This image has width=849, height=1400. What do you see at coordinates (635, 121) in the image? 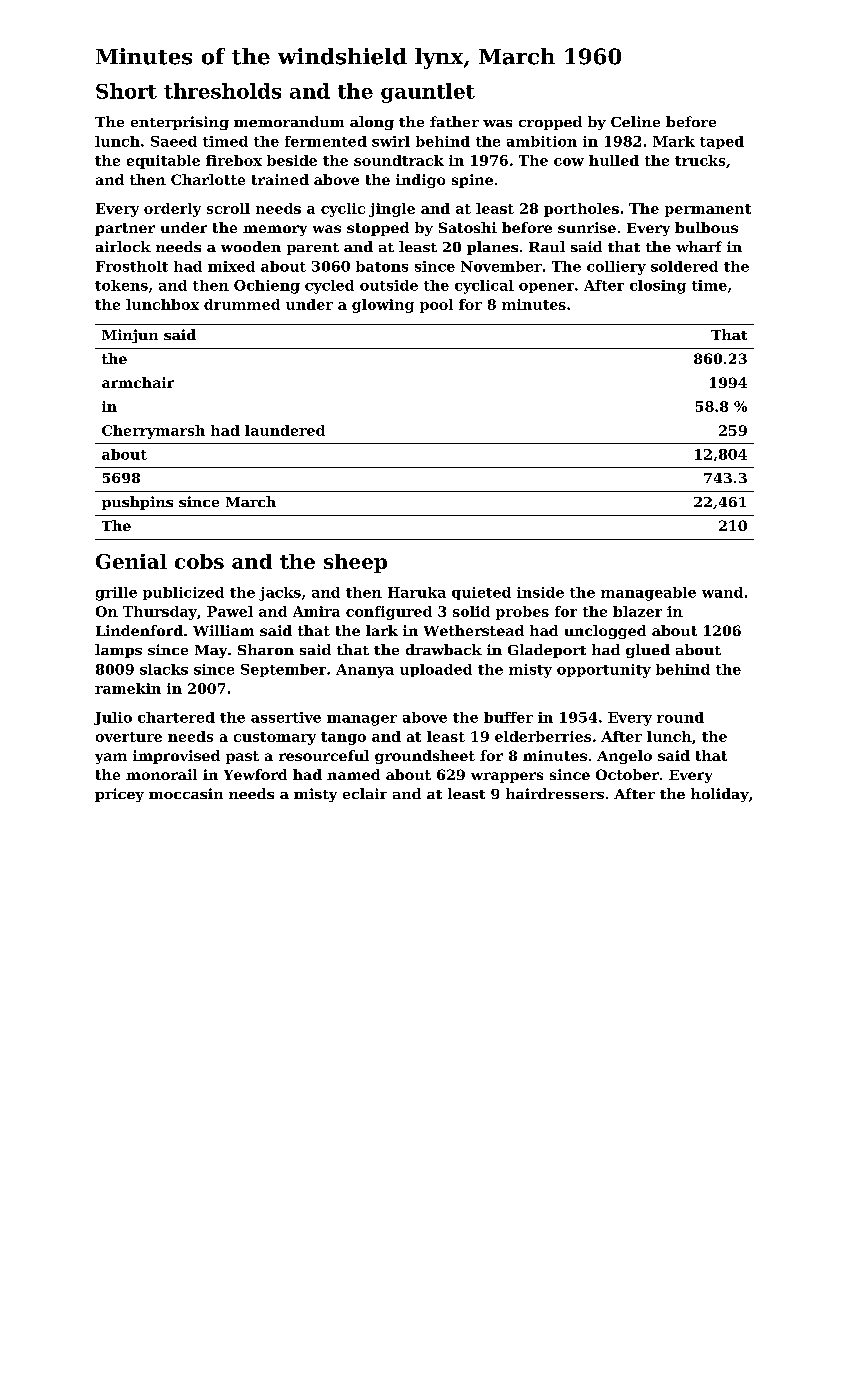
I see `Celine` at bounding box center [635, 121].
